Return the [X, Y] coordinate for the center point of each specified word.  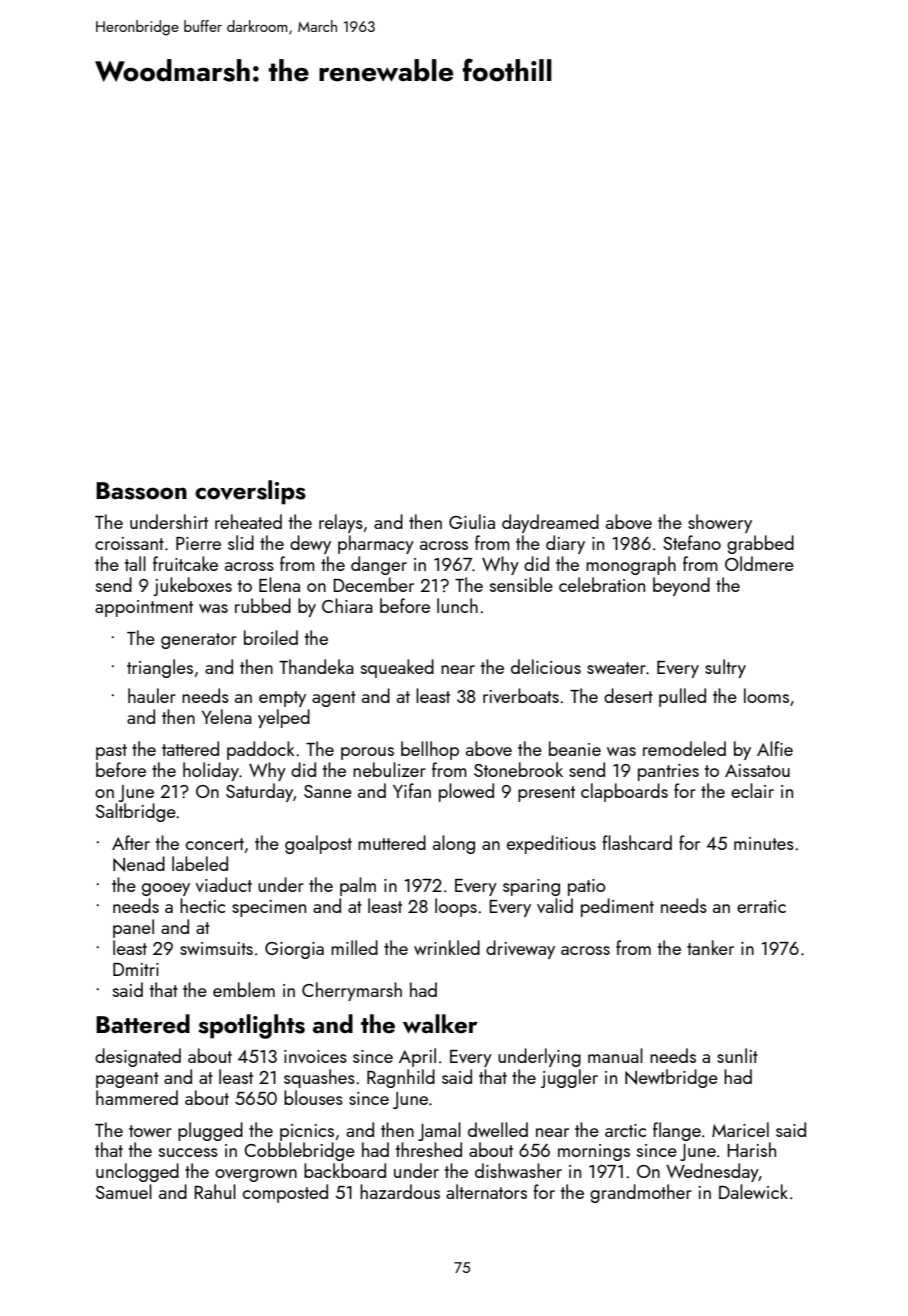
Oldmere [759, 563]
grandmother [641, 1193]
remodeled [684, 748]
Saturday [259, 792]
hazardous [400, 1191]
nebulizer [389, 769]
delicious [546, 666]
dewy [310, 544]
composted [285, 1193]
